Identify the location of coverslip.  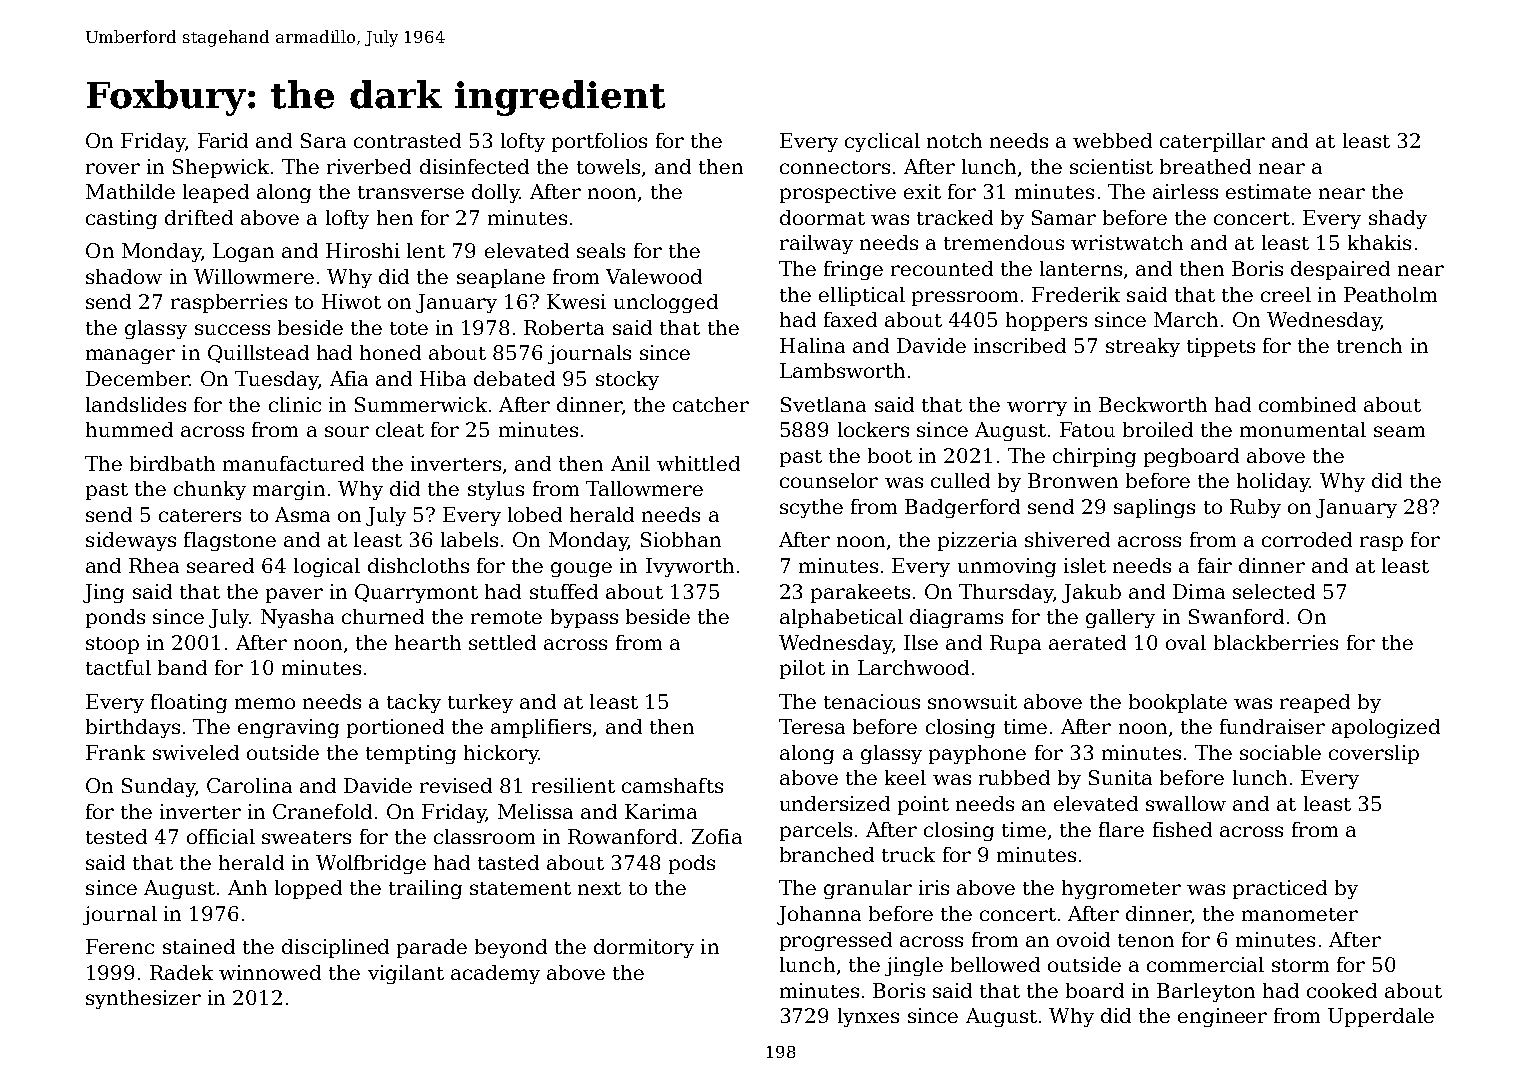
(1374, 754).
